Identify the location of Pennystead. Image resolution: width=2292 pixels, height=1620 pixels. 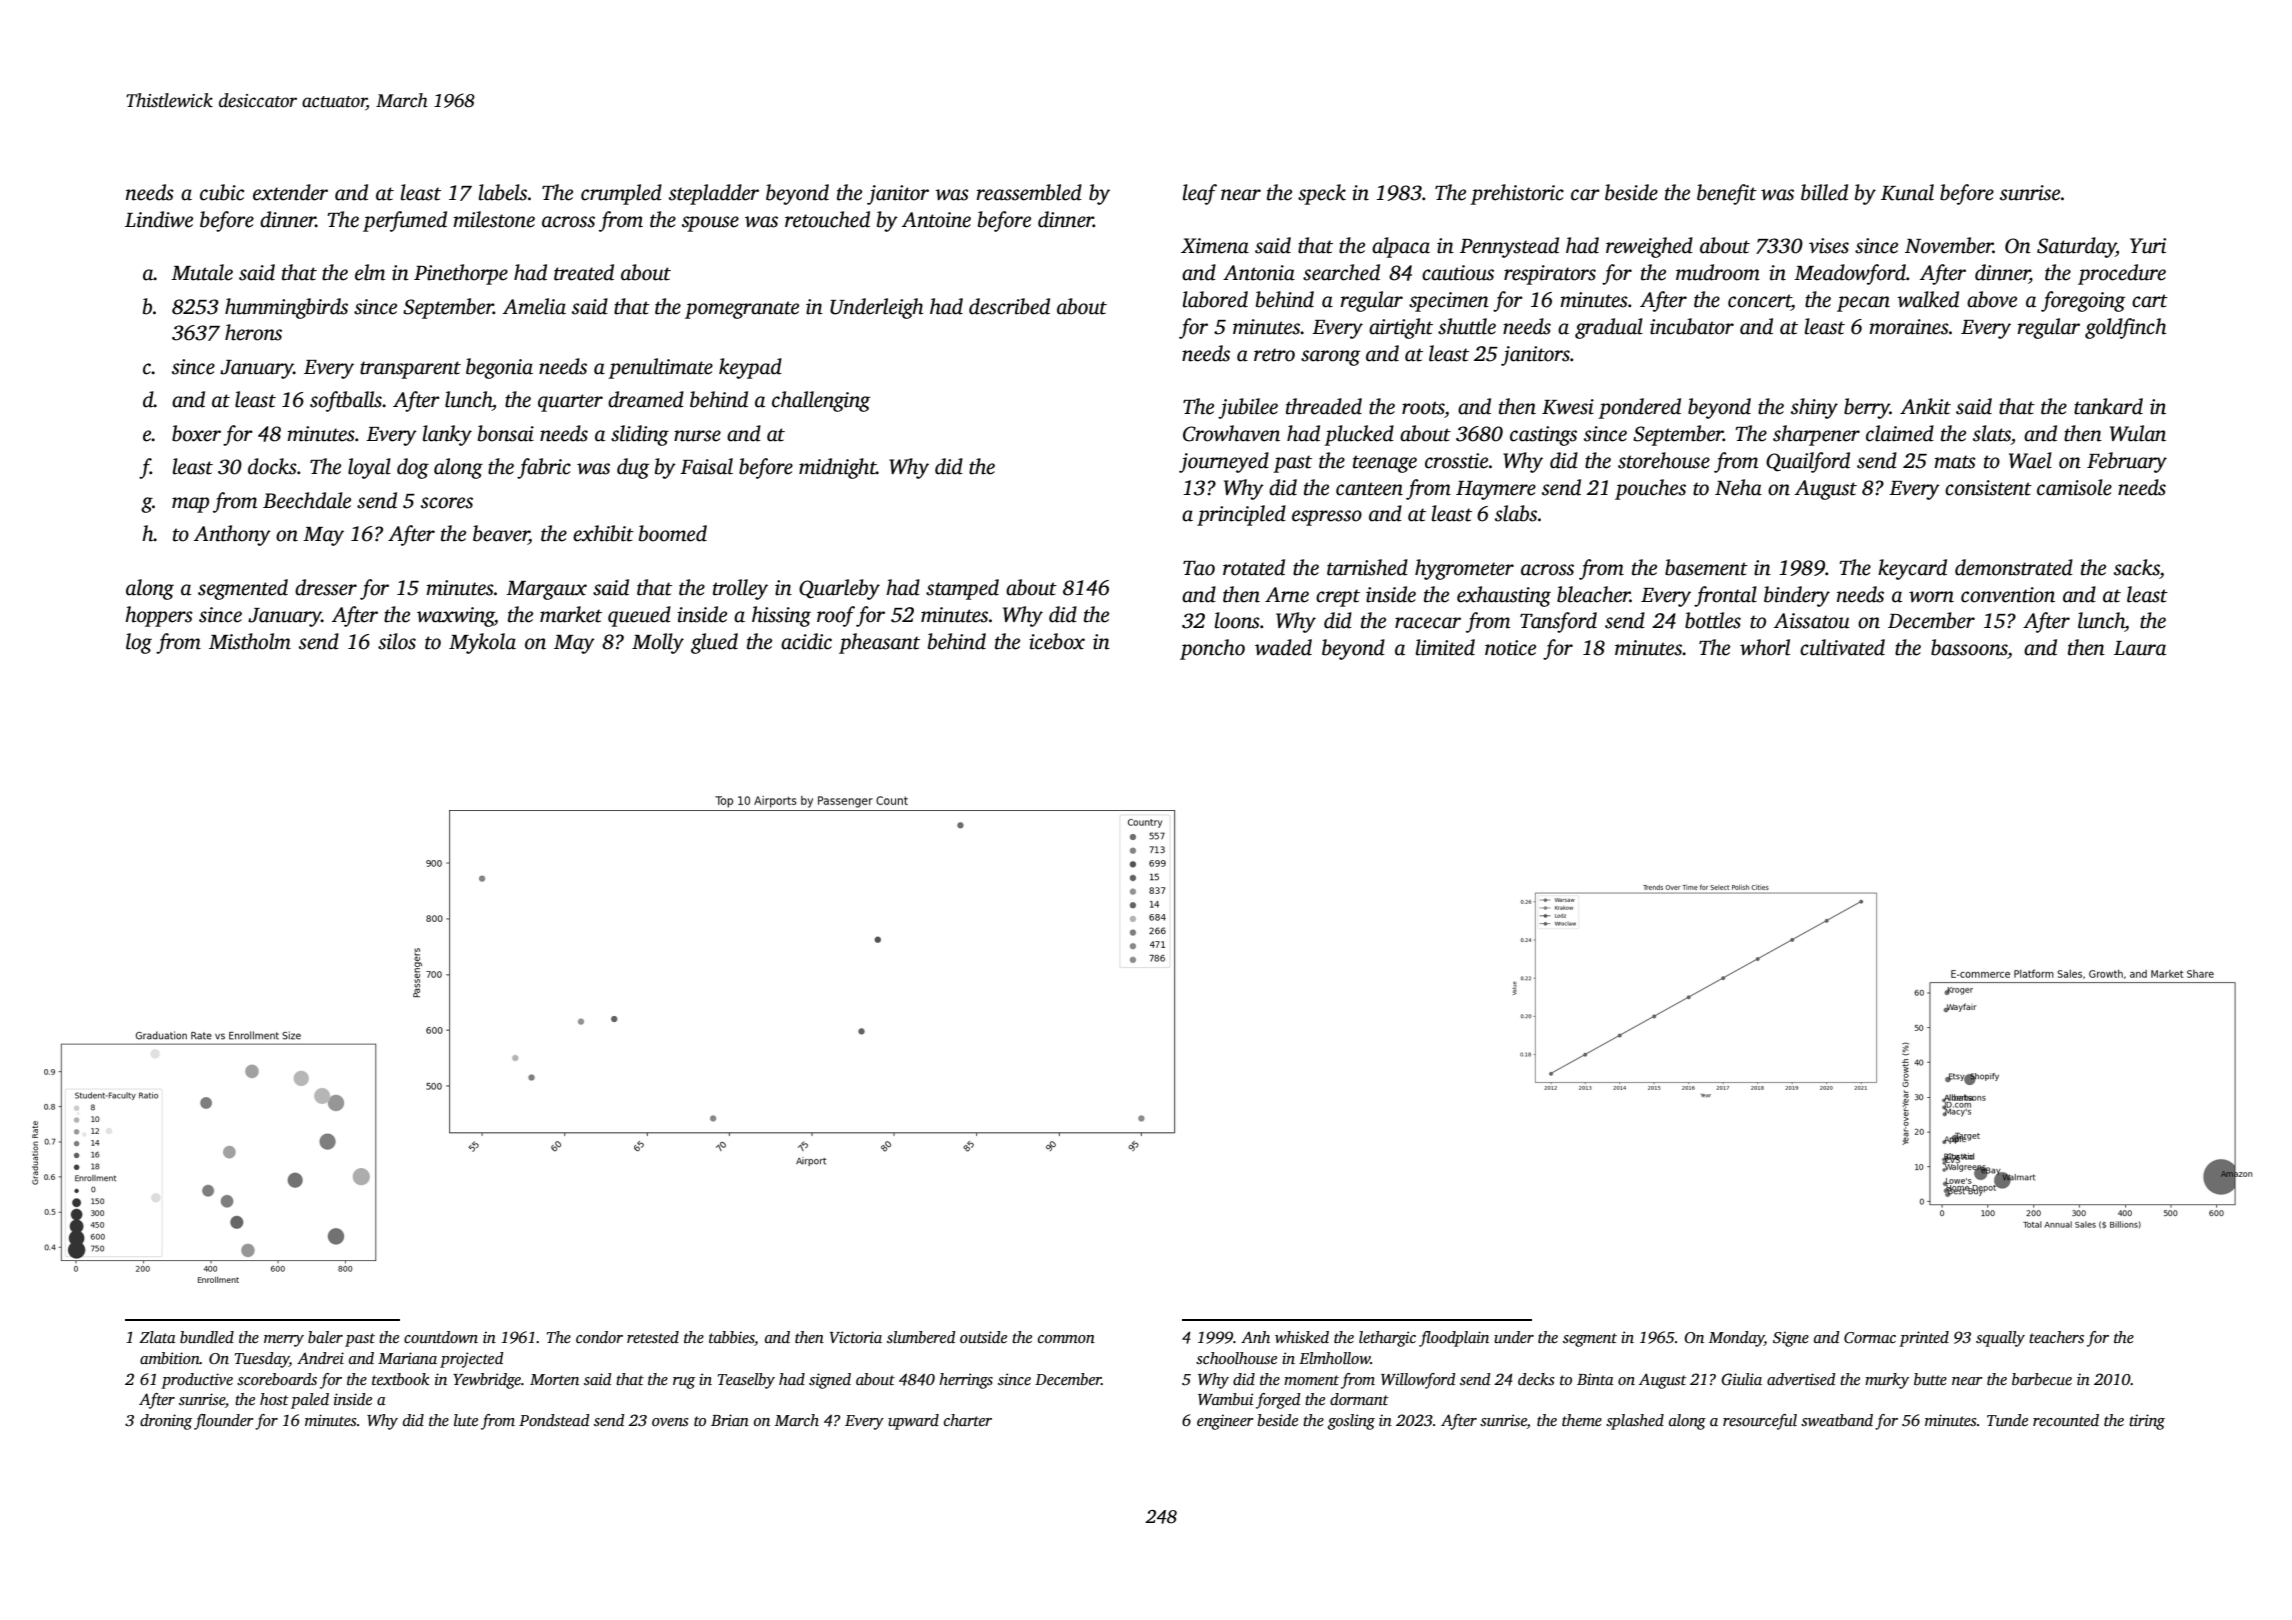
(1509, 247).
